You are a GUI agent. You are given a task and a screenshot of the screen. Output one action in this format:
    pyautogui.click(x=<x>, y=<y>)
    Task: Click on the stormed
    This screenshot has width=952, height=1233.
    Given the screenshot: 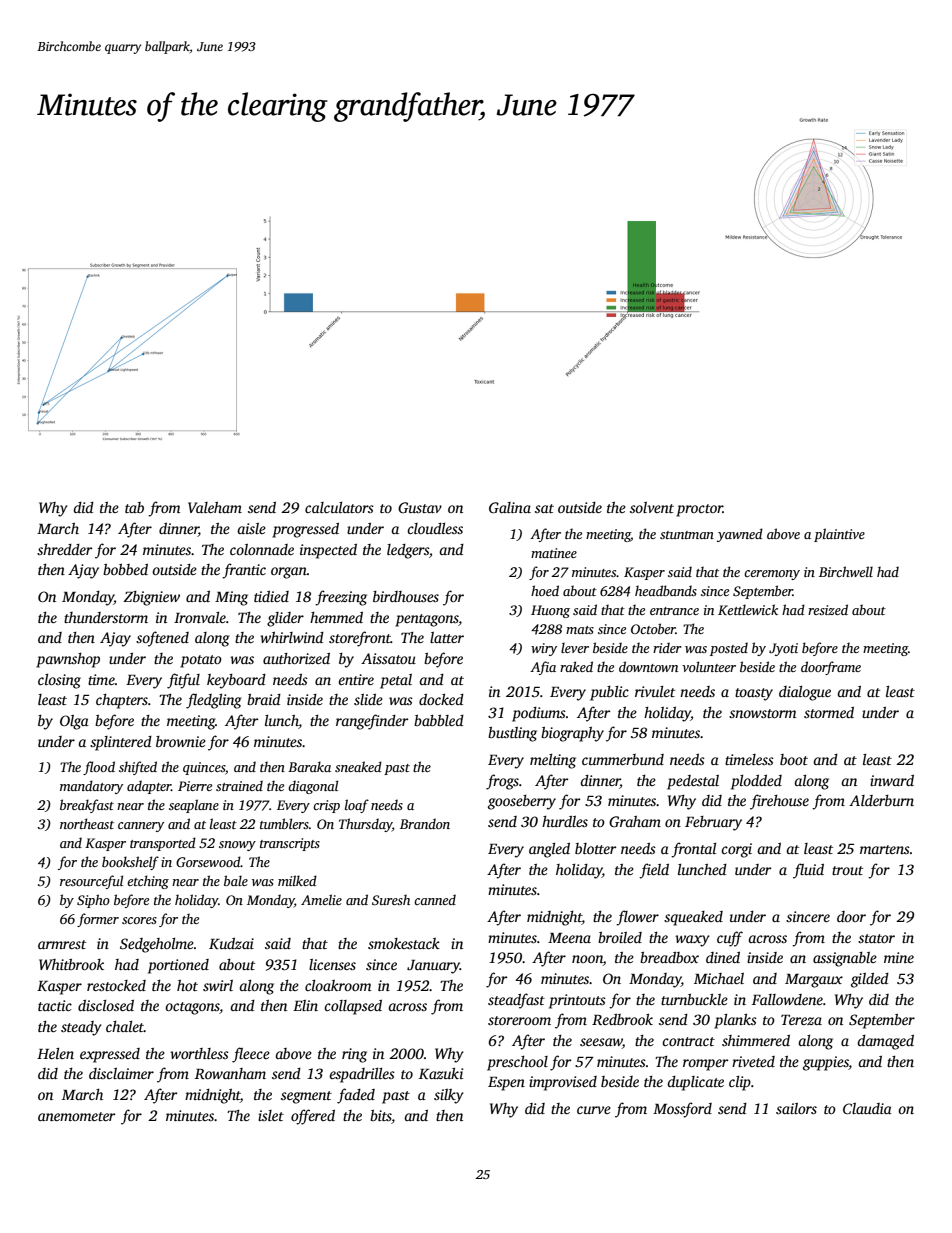 What is the action you would take?
    pyautogui.click(x=829, y=712)
